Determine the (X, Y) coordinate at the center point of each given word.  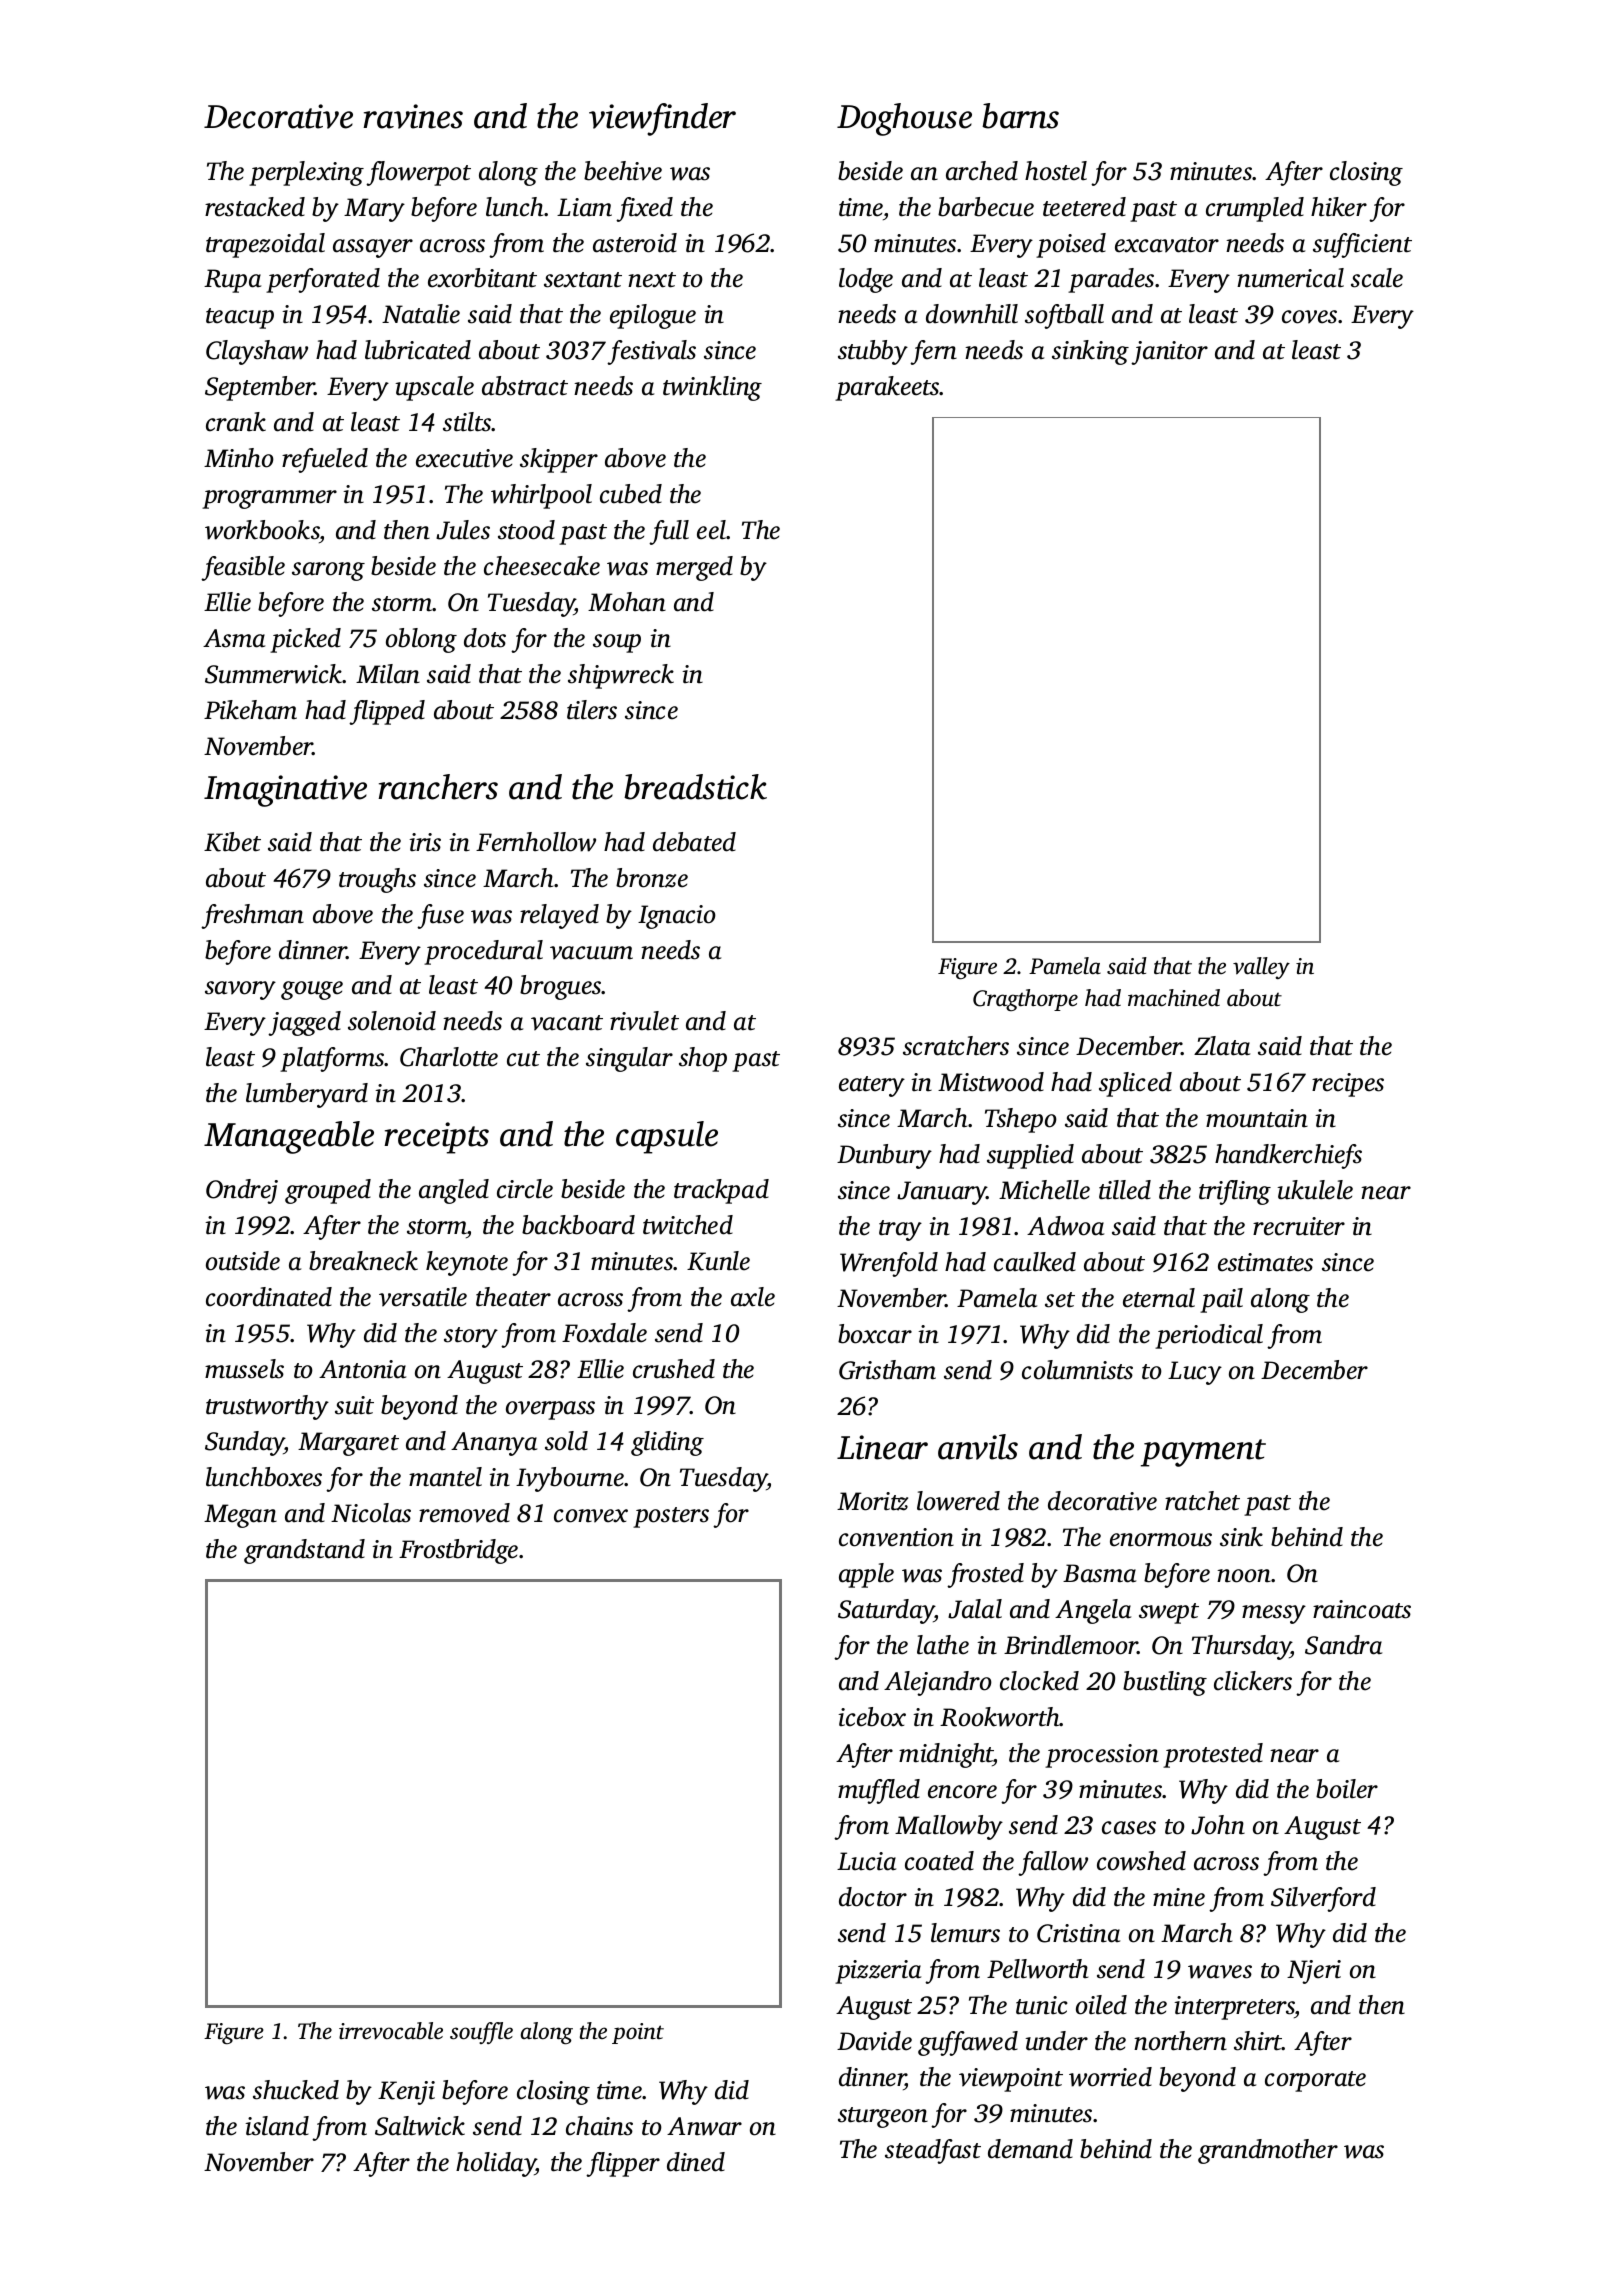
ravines (413, 116)
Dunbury (884, 1156)
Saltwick (420, 2126)
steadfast (933, 2151)
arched (982, 171)
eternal (1159, 1298)
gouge (312, 990)
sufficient (1362, 245)
